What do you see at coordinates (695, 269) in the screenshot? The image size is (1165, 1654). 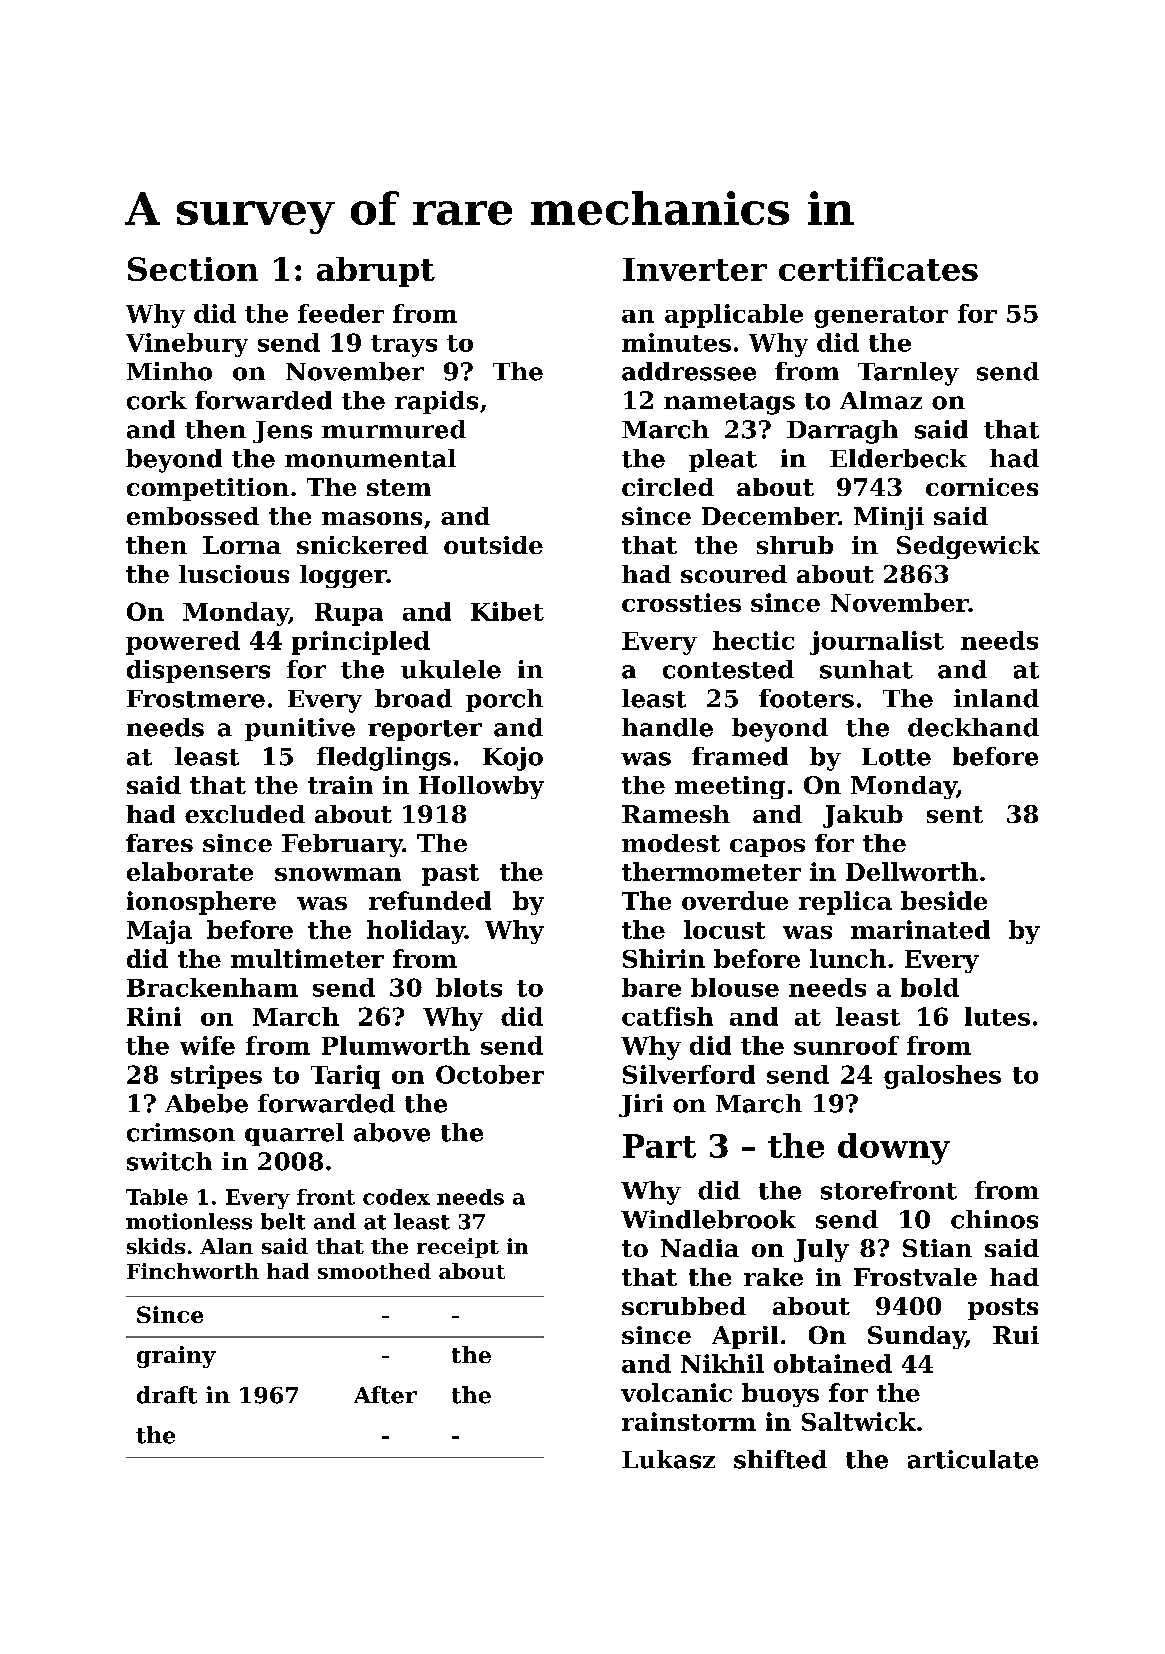 I see `Inverter` at bounding box center [695, 269].
